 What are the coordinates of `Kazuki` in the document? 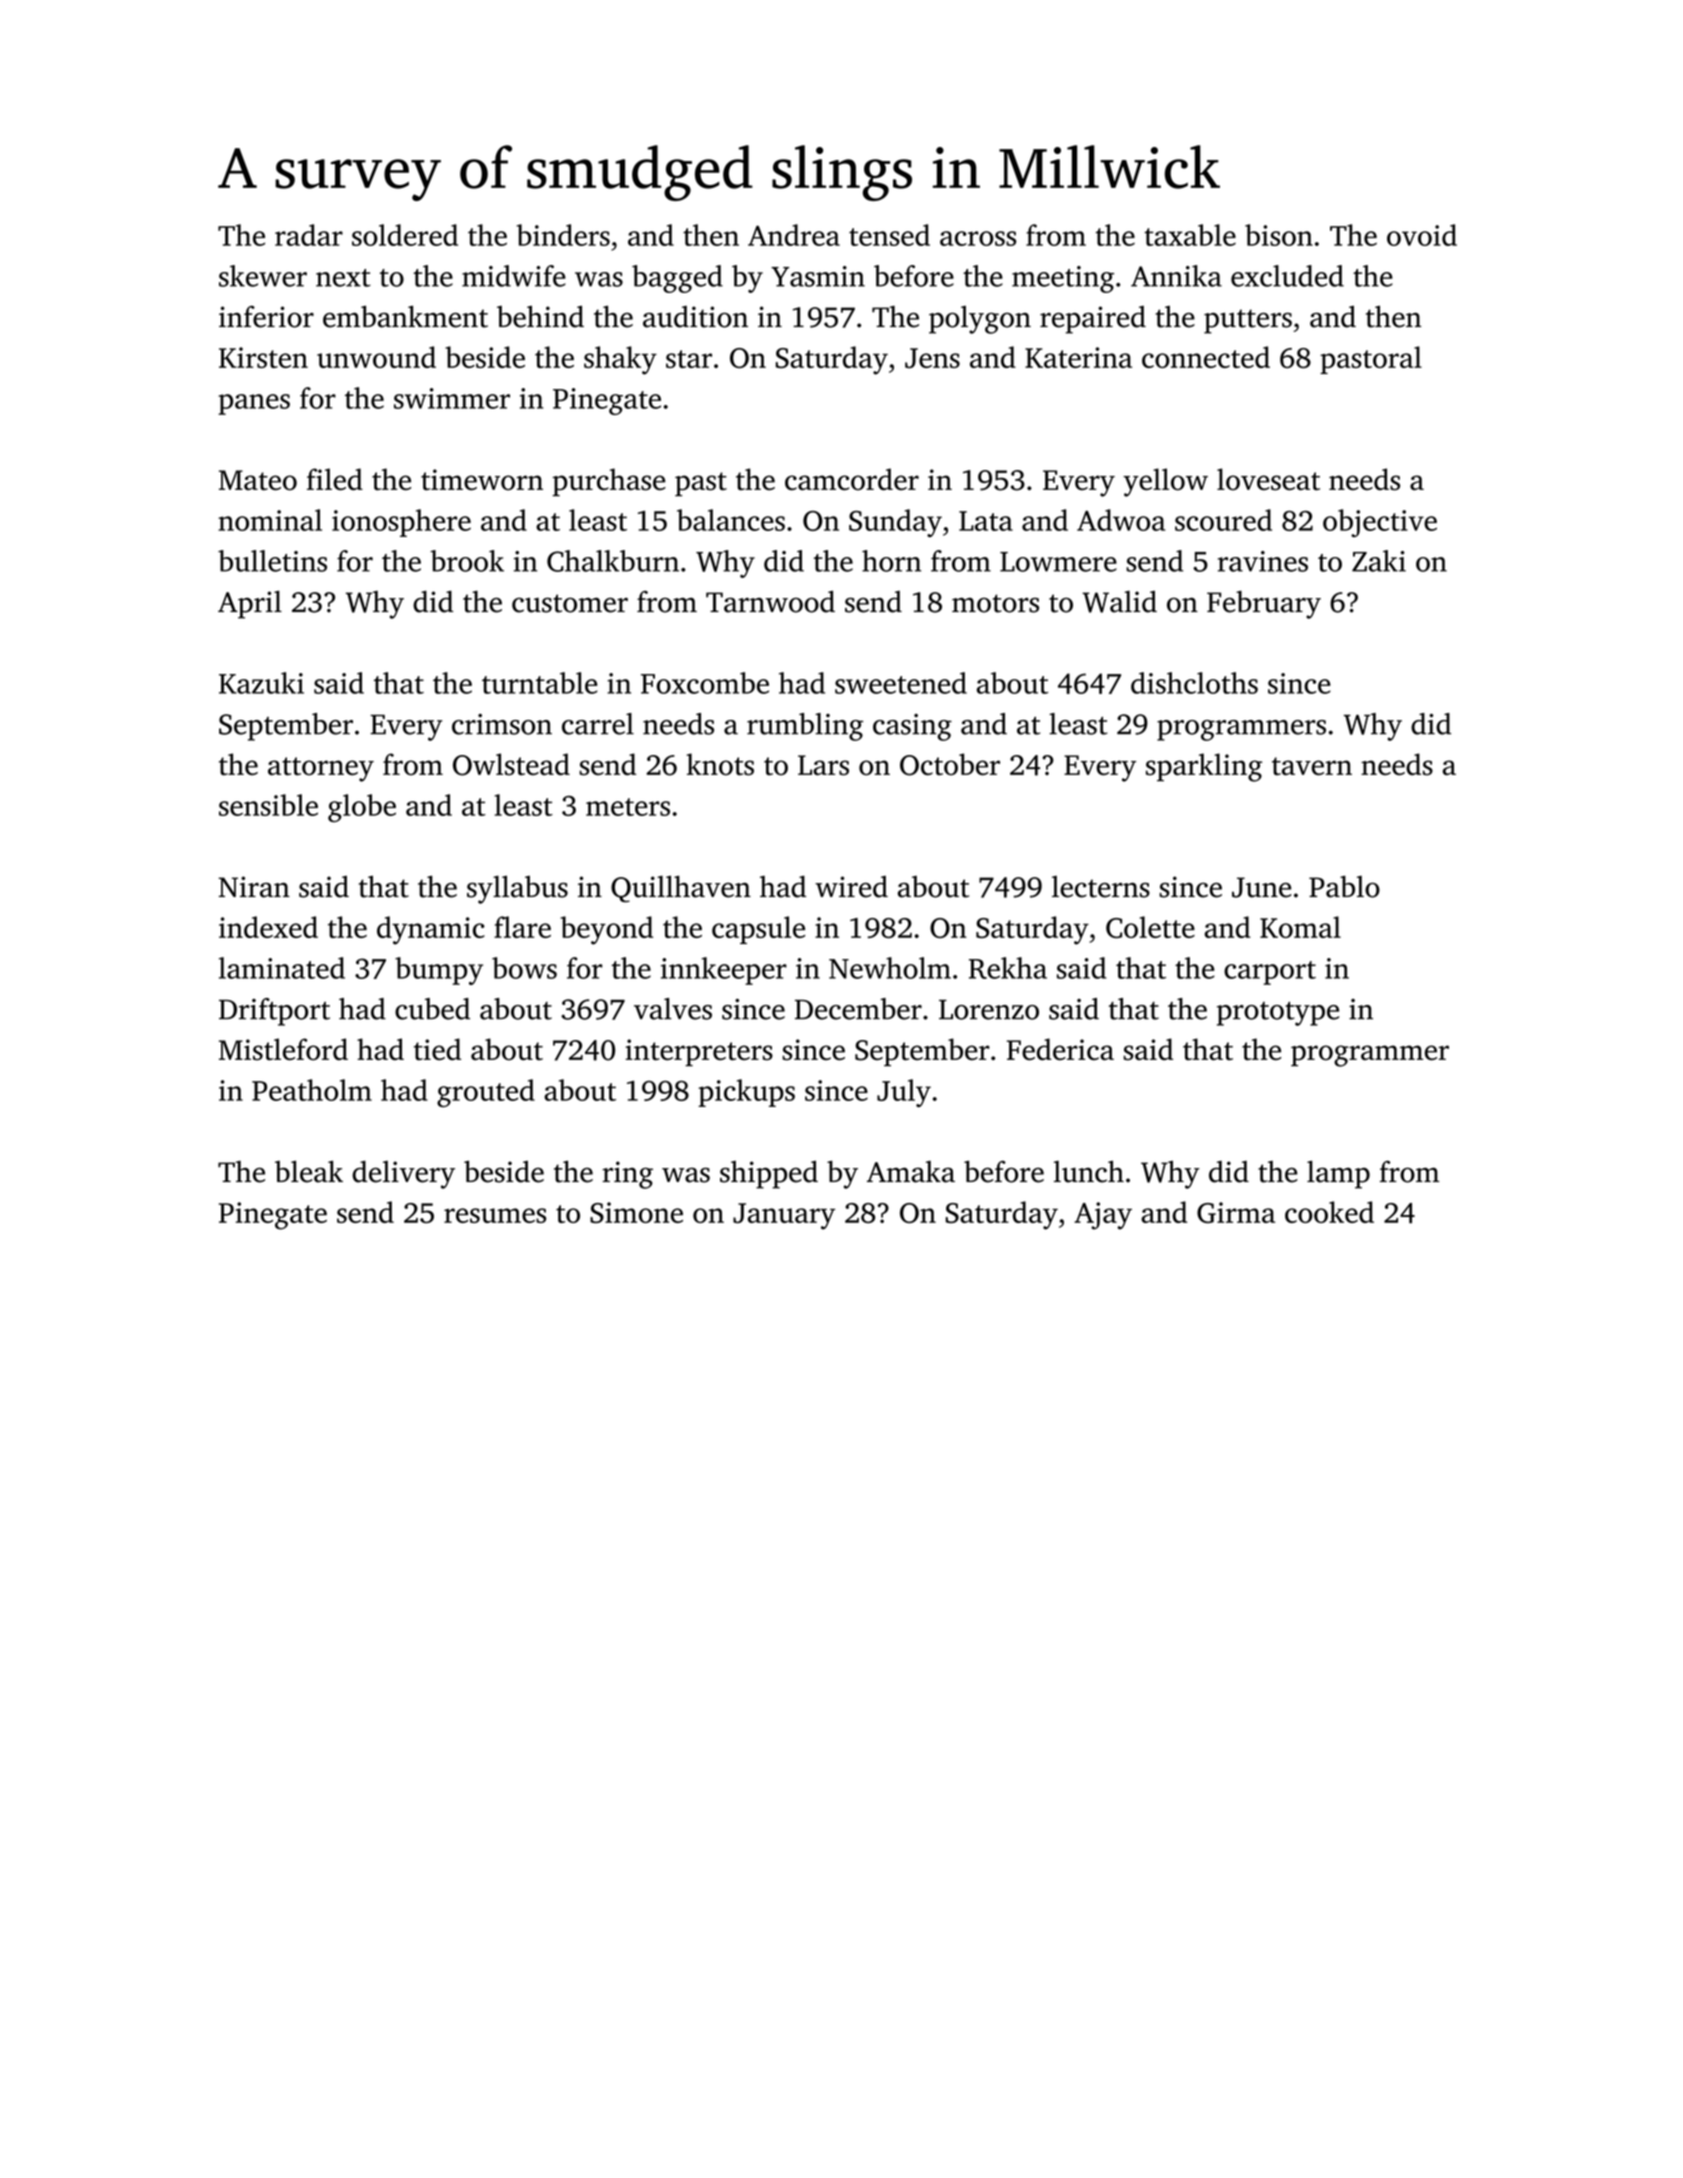 It's located at (261, 683).
